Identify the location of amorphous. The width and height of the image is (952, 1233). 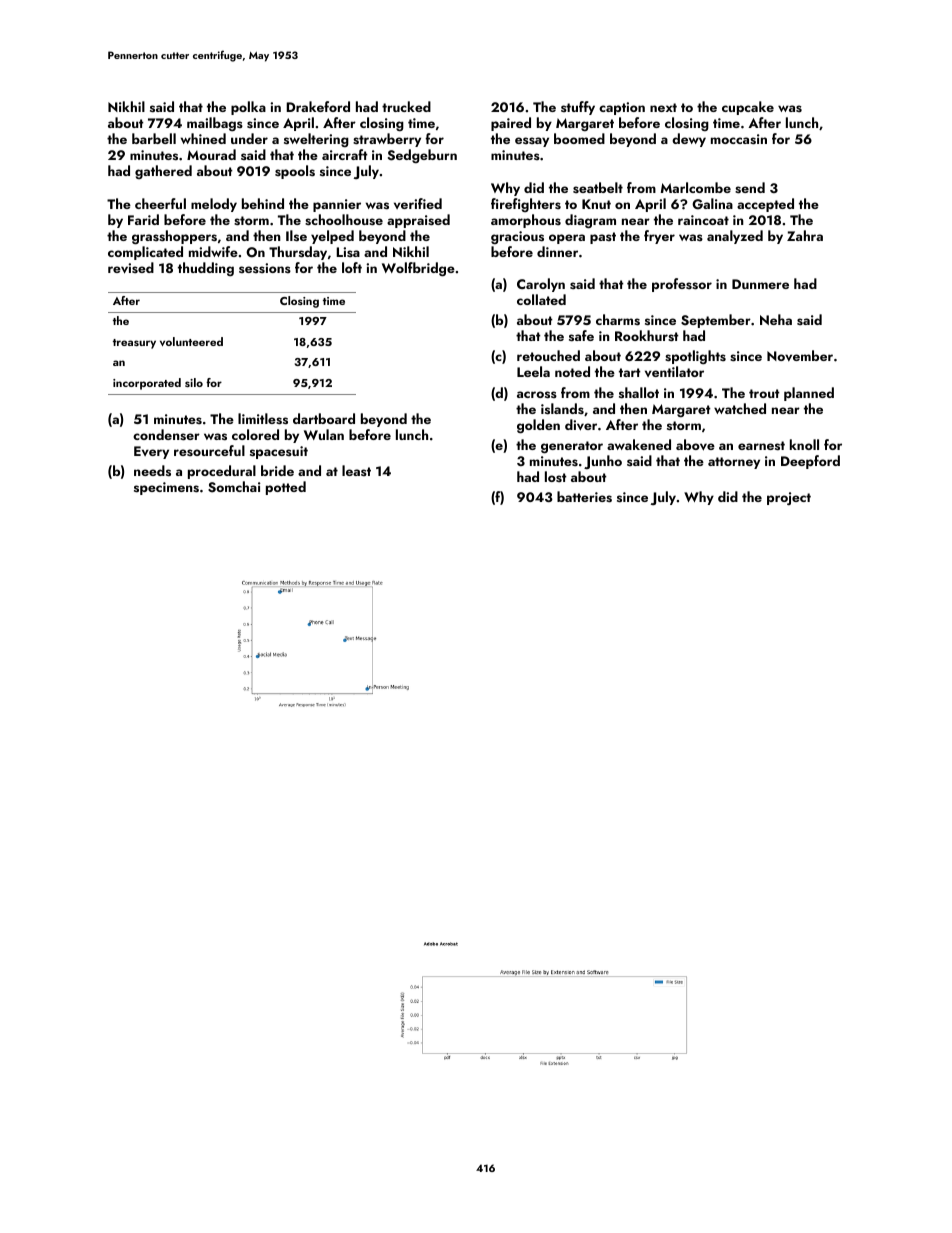
(526, 221).
